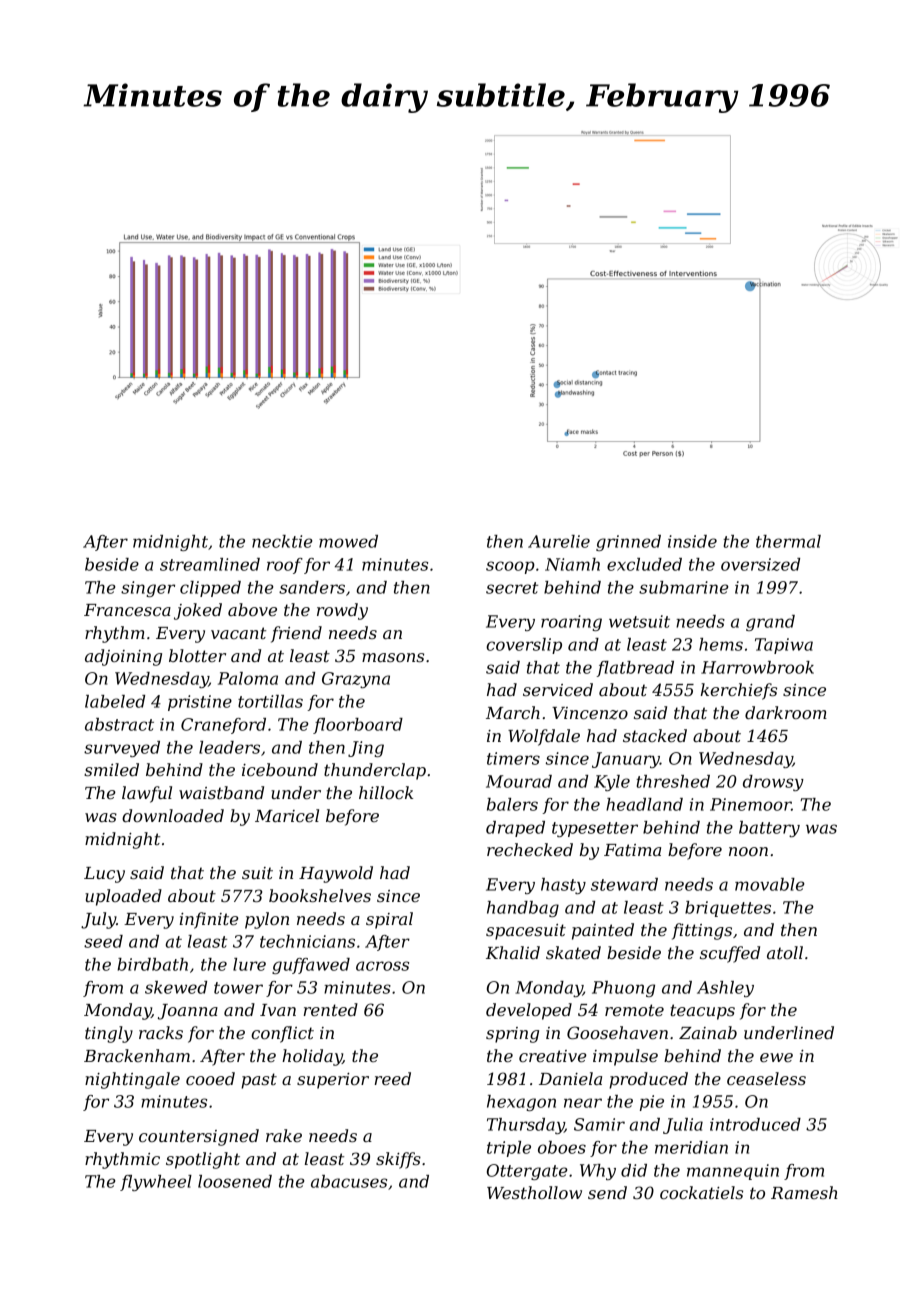  Describe the element at coordinates (320, 895) in the image. I see `bookshelves` at that location.
